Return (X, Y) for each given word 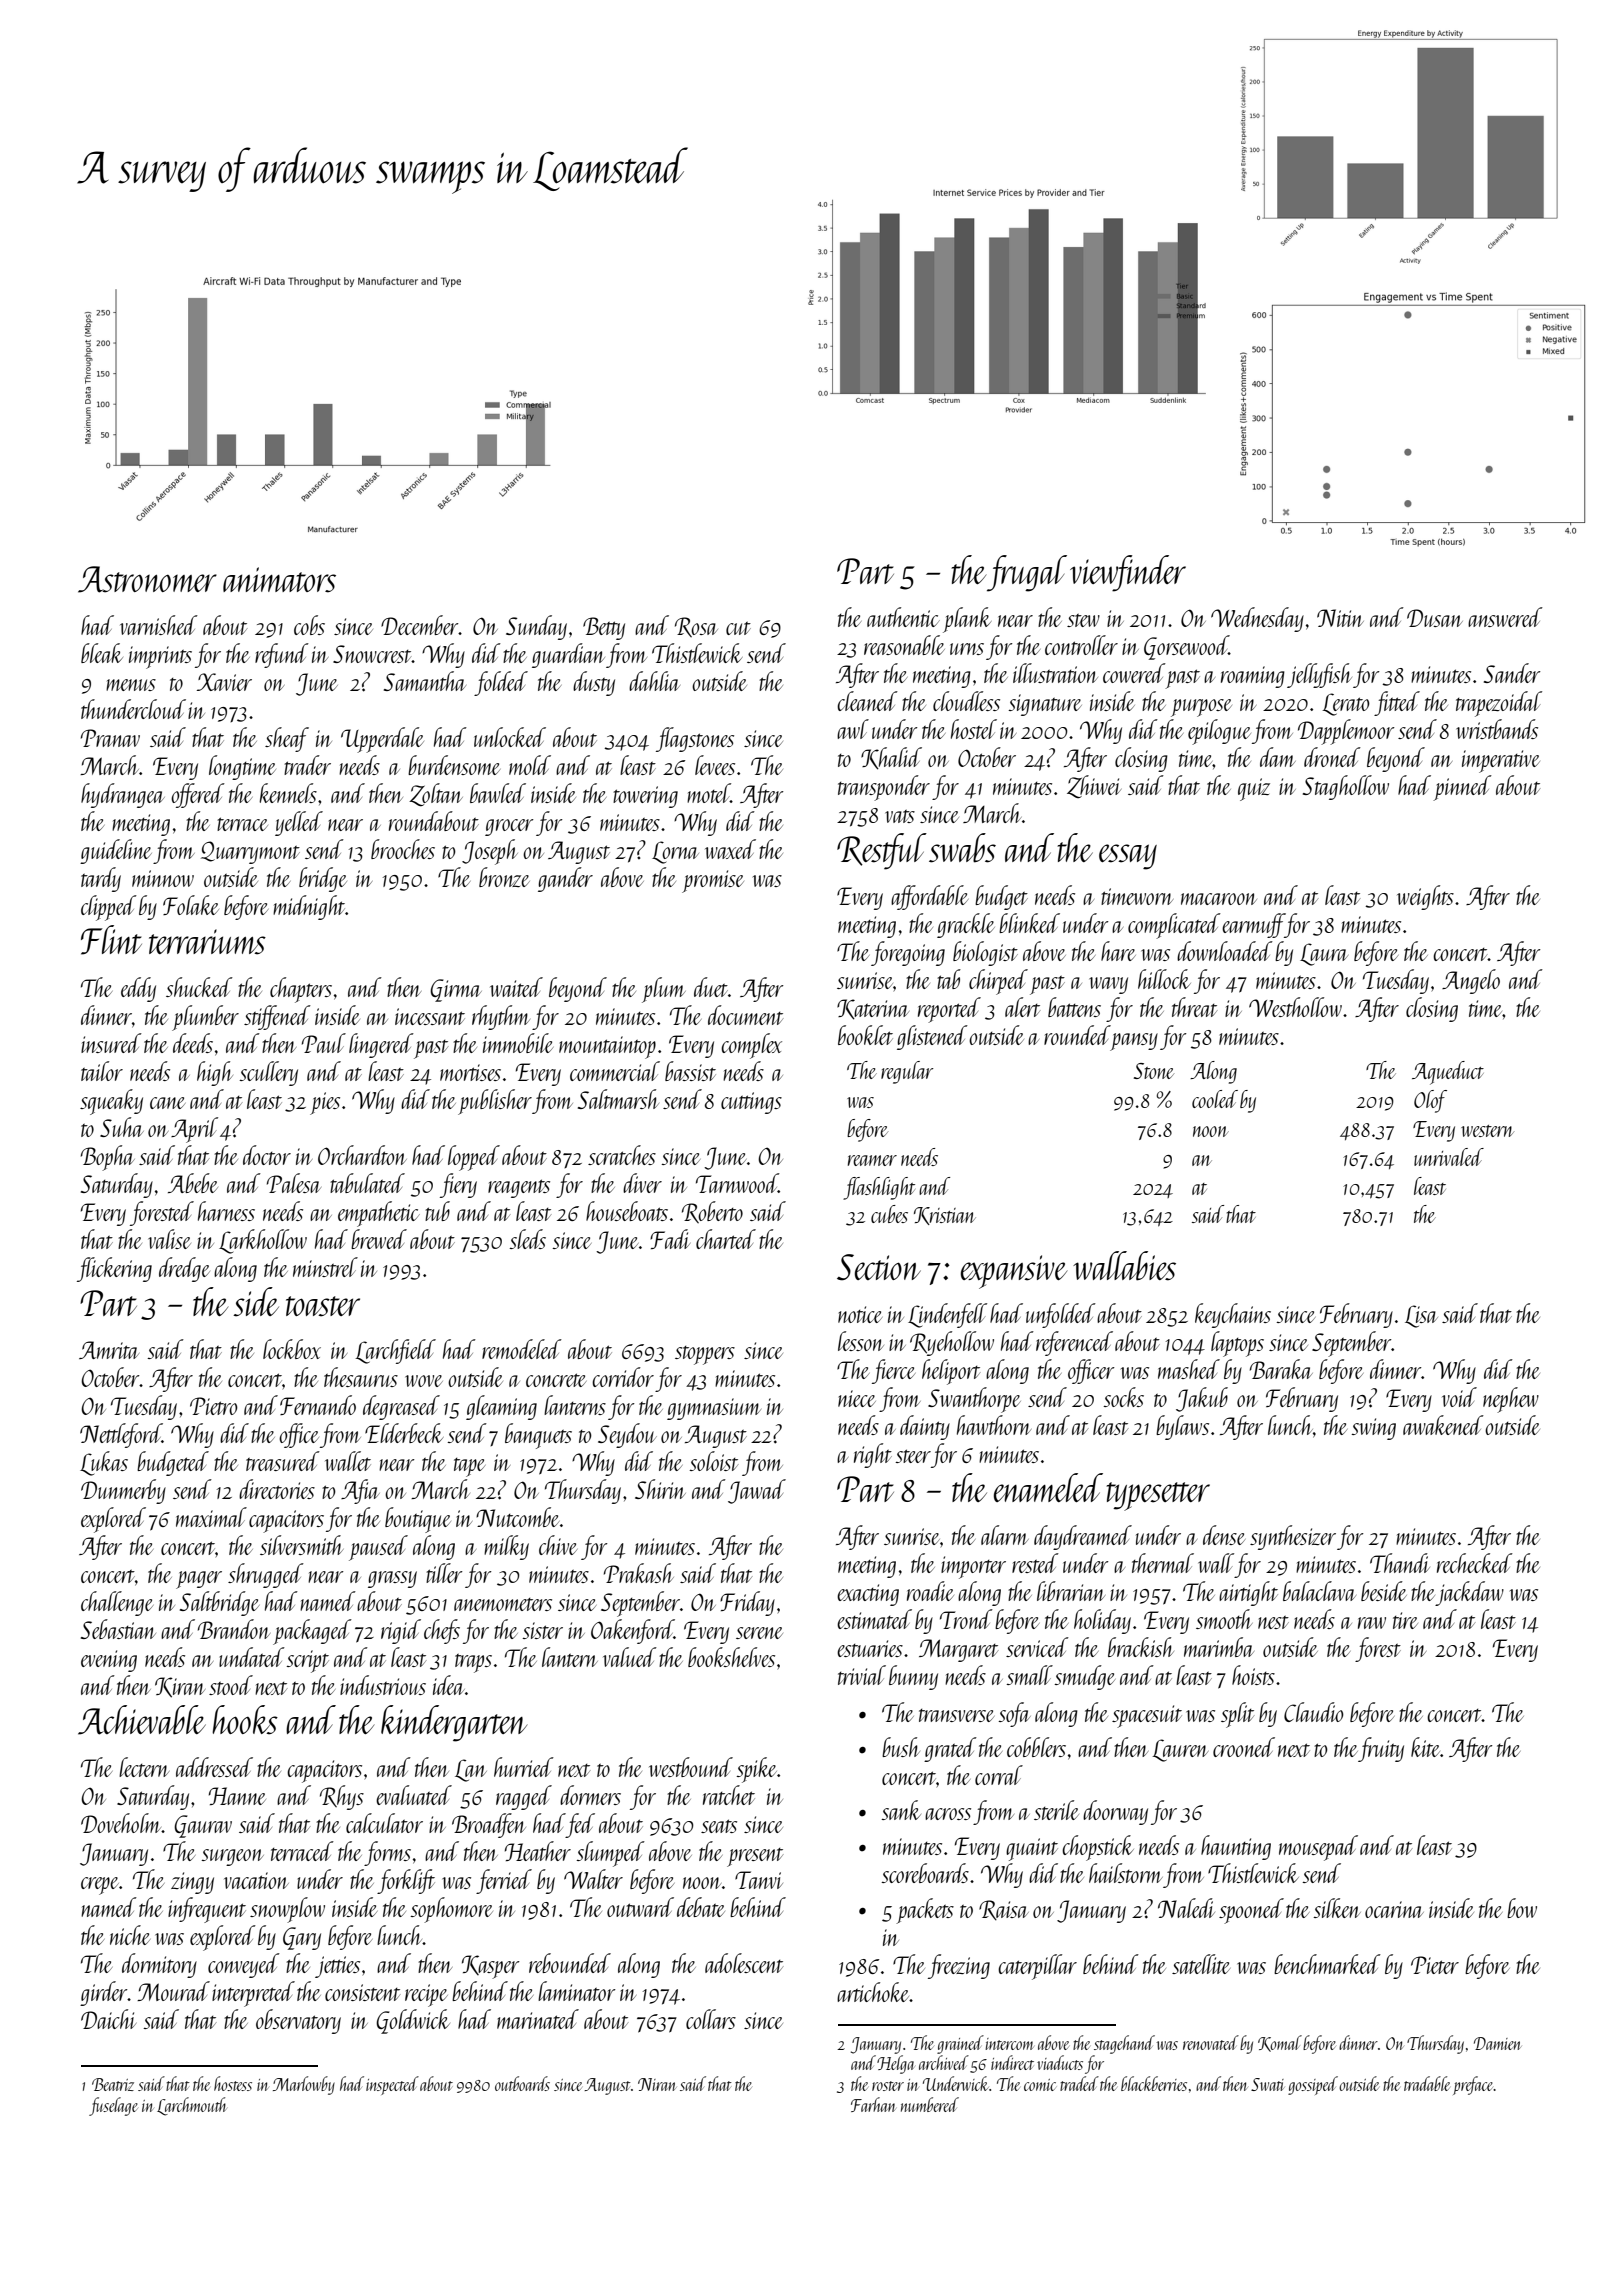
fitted (1397, 703)
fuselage (113, 2106)
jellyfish (1319, 675)
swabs (962, 848)
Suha (122, 1127)
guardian (568, 655)
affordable (929, 897)
